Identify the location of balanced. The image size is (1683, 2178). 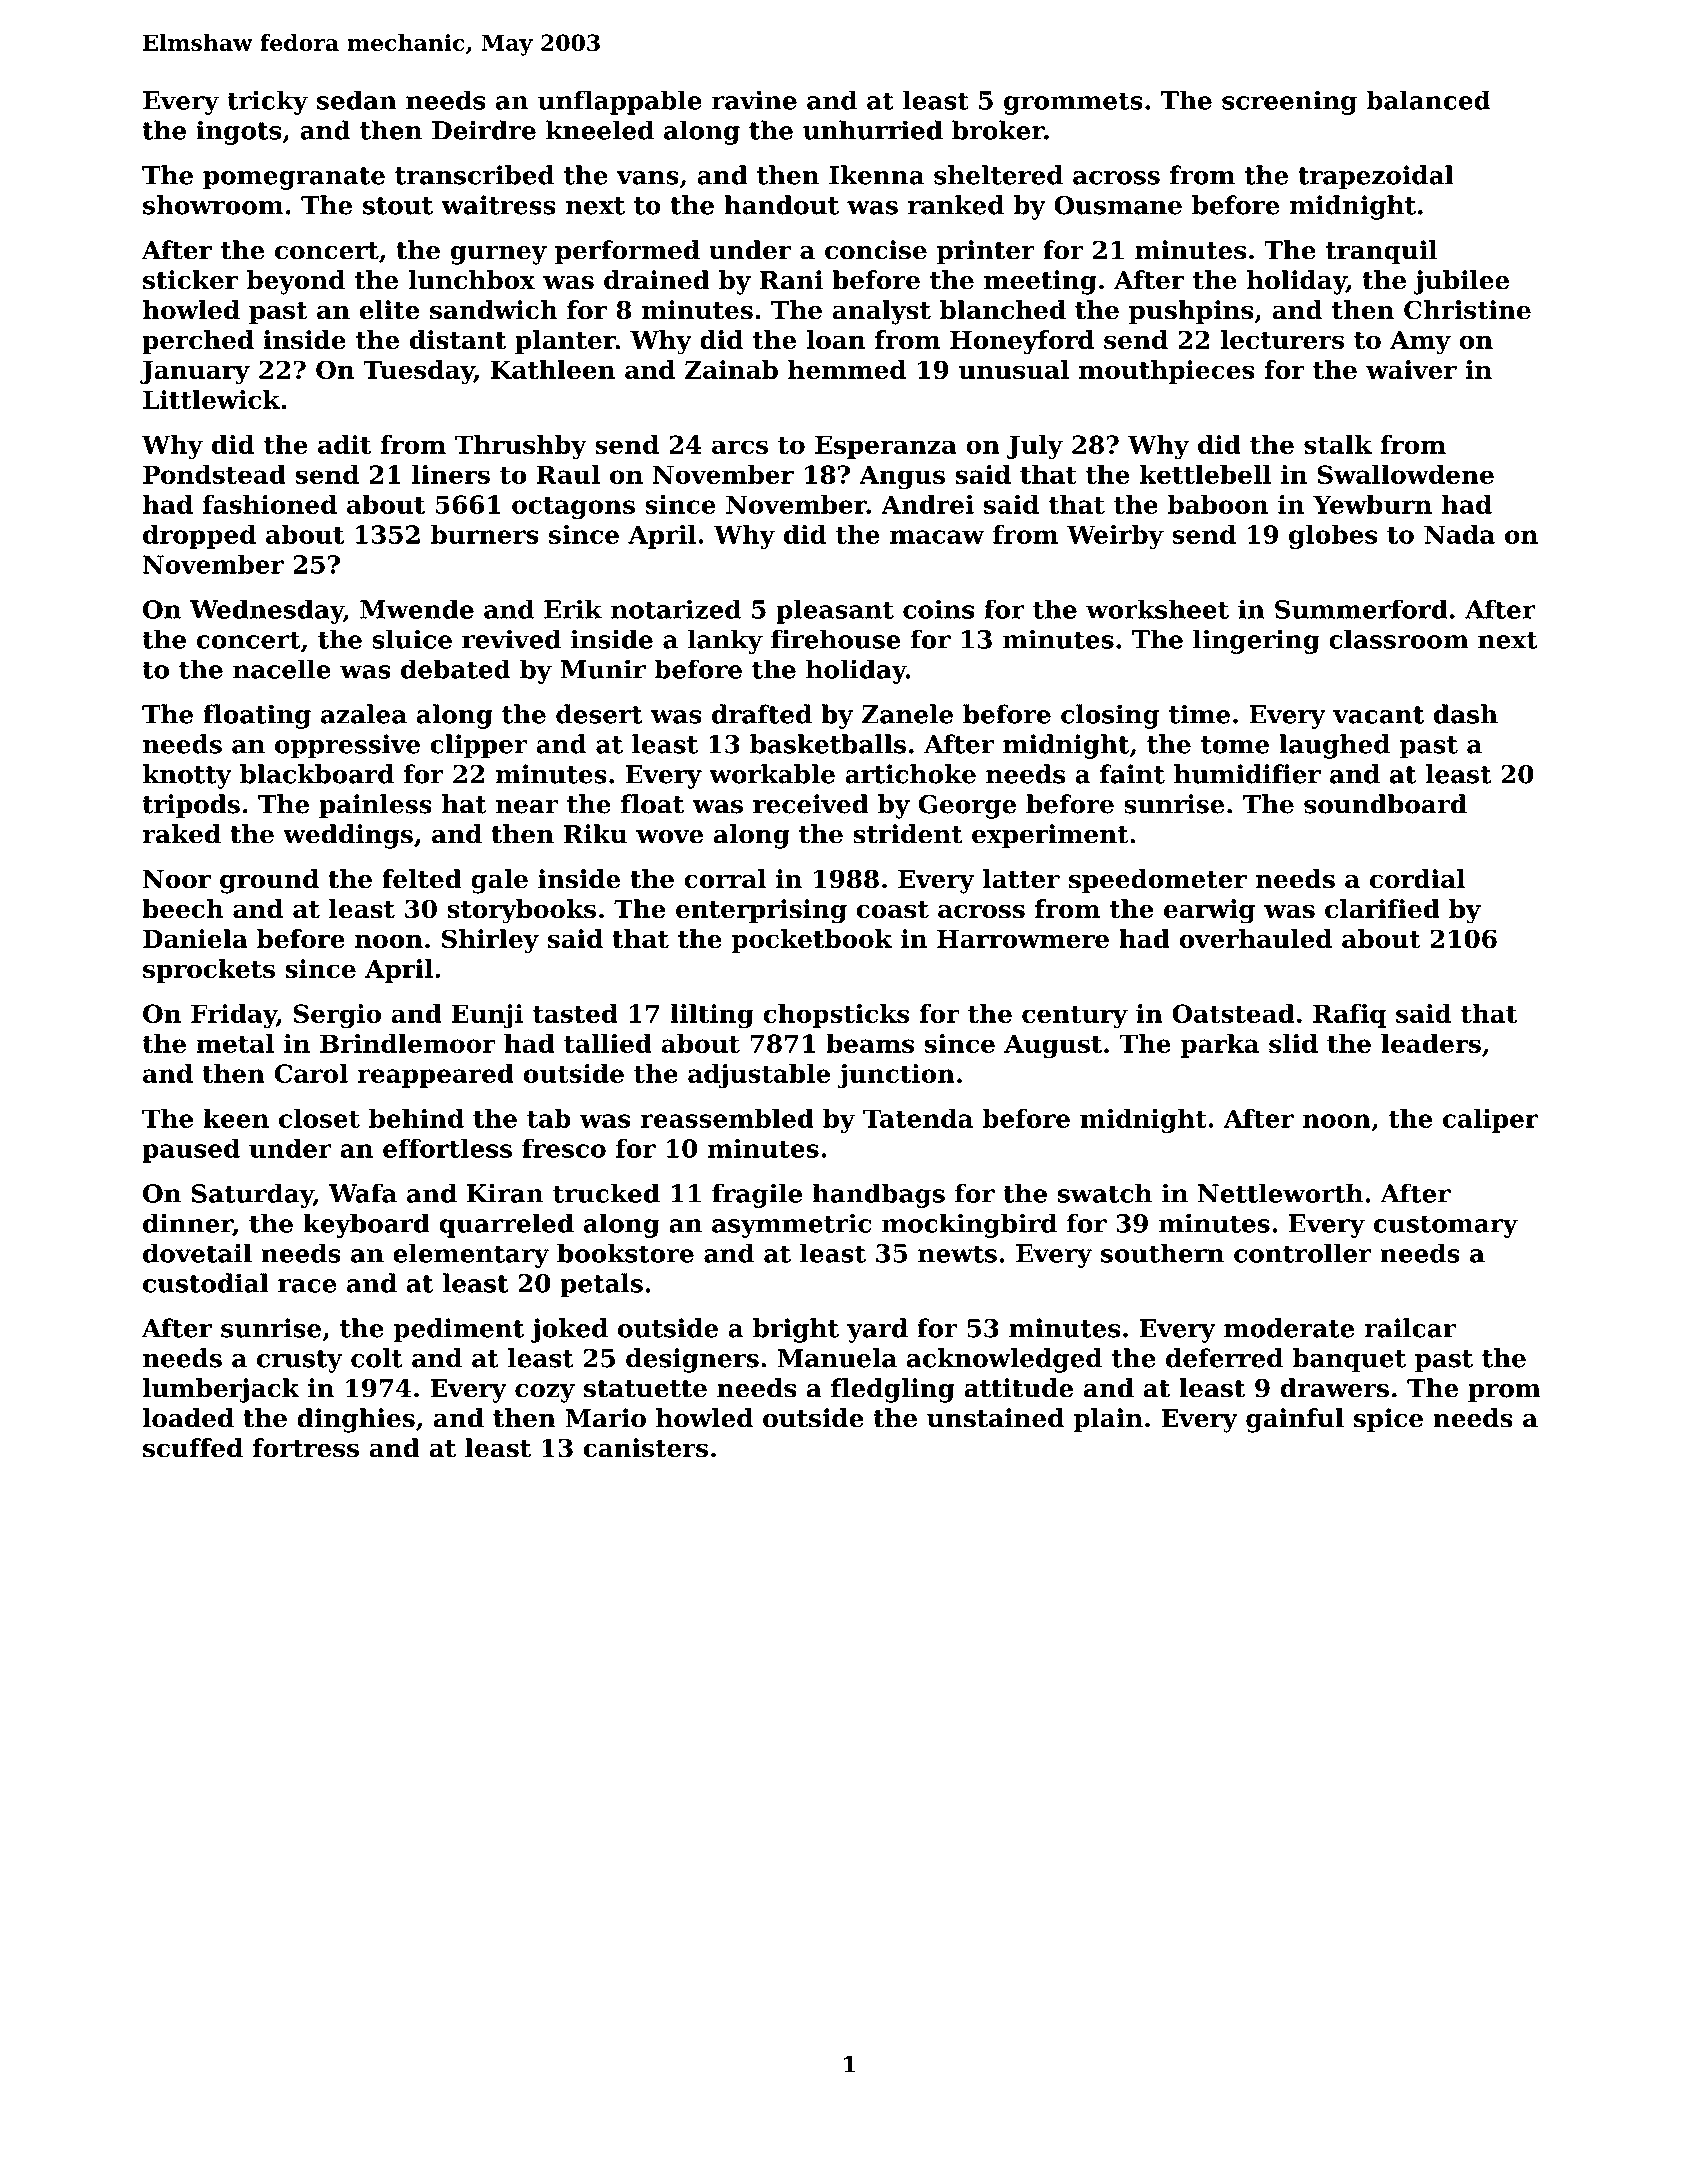
(1428, 100).
